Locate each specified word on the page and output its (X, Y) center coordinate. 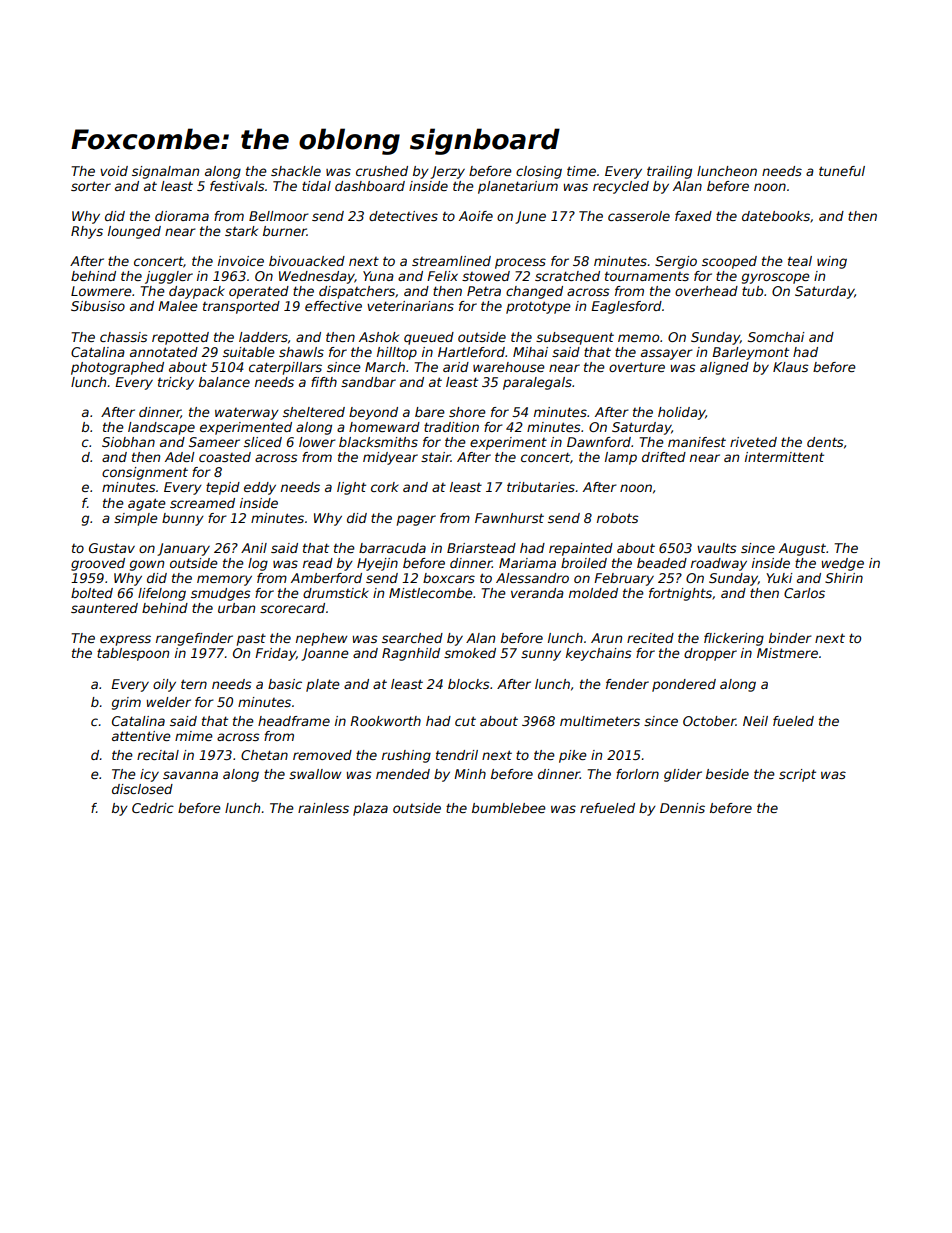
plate (323, 685)
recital (158, 755)
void (114, 171)
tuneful (842, 171)
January (183, 549)
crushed (382, 171)
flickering (734, 639)
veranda (537, 593)
